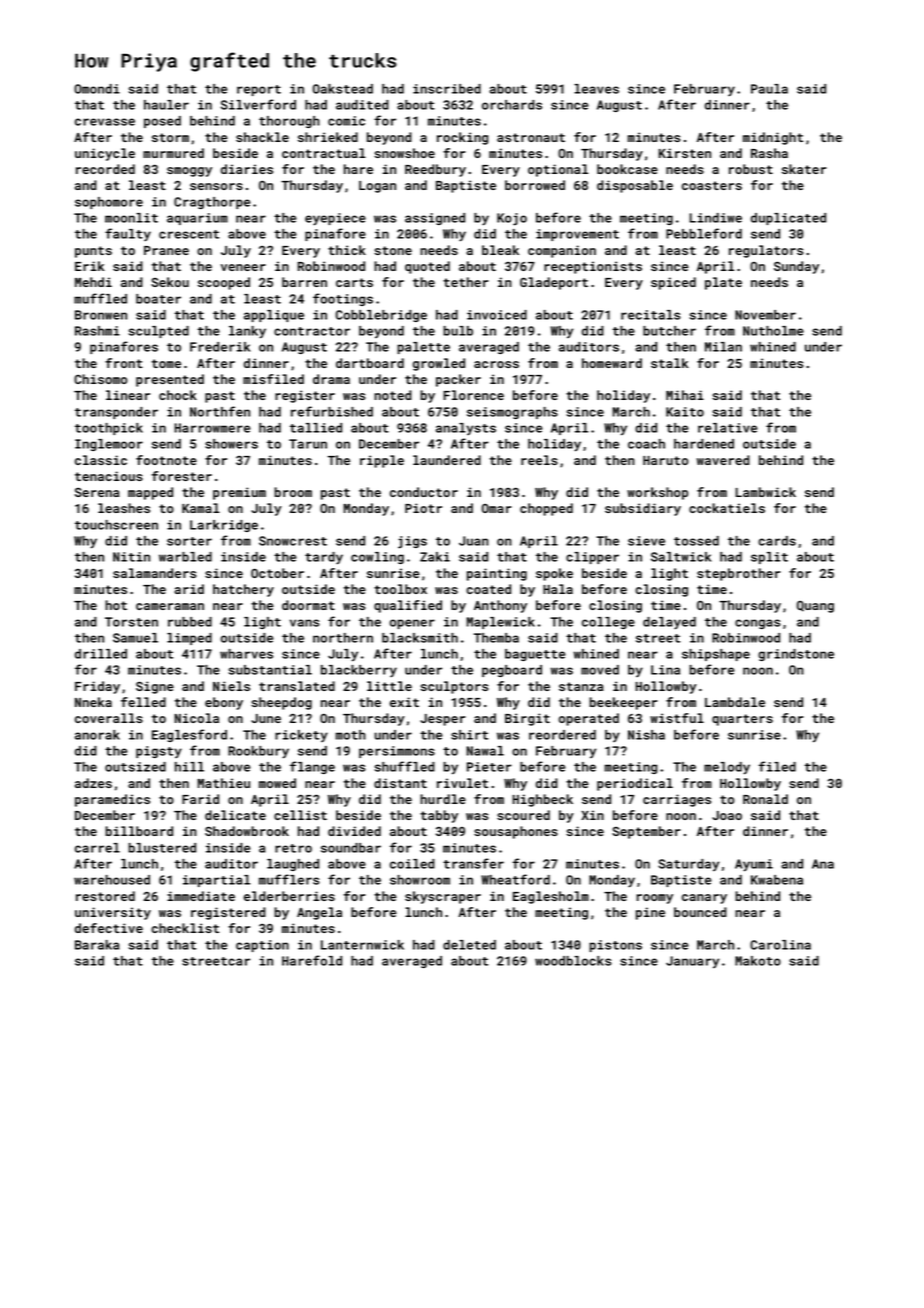  What do you see at coordinates (558, 170) in the image?
I see `optional` at bounding box center [558, 170].
